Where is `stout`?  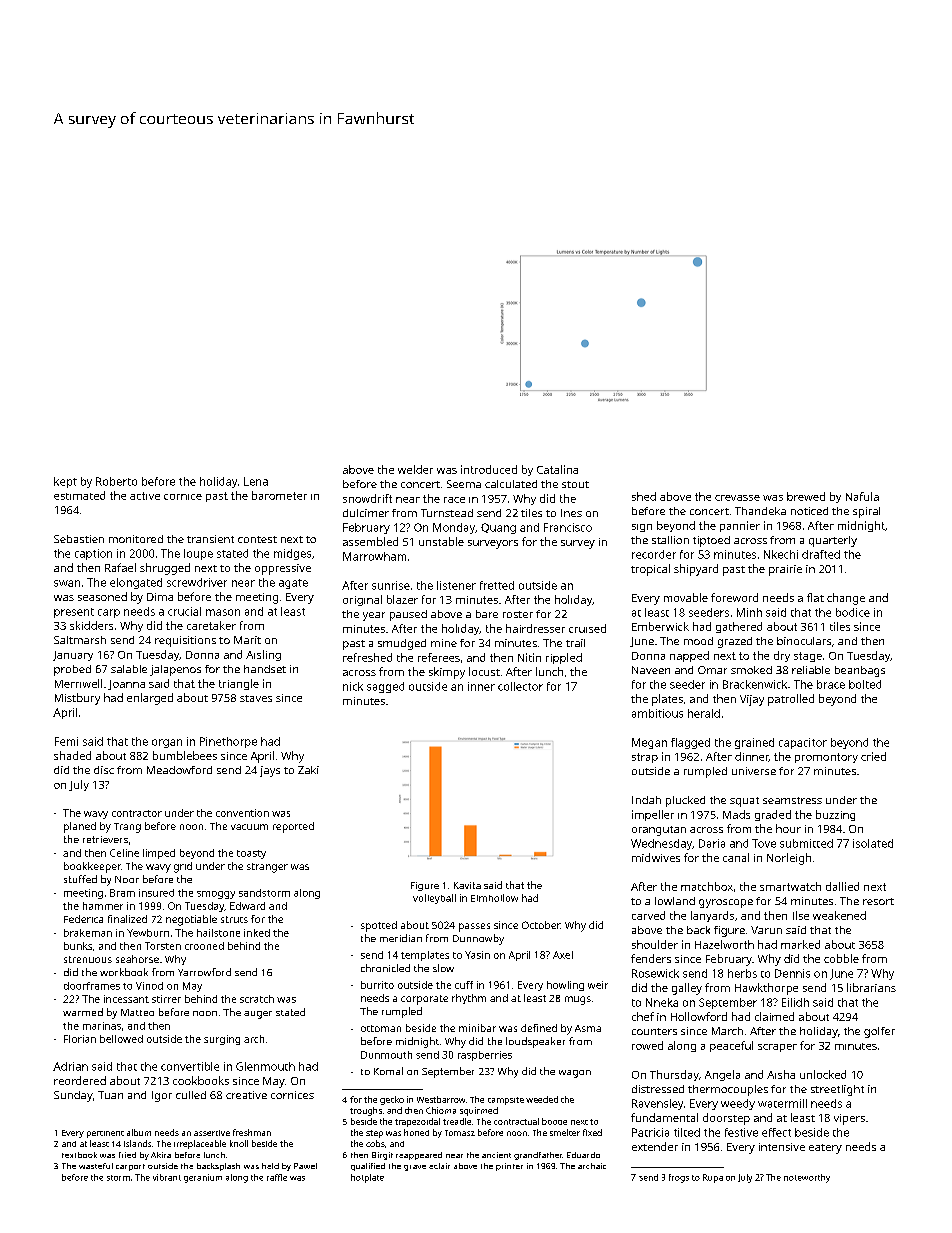 stout is located at coordinates (575, 484).
